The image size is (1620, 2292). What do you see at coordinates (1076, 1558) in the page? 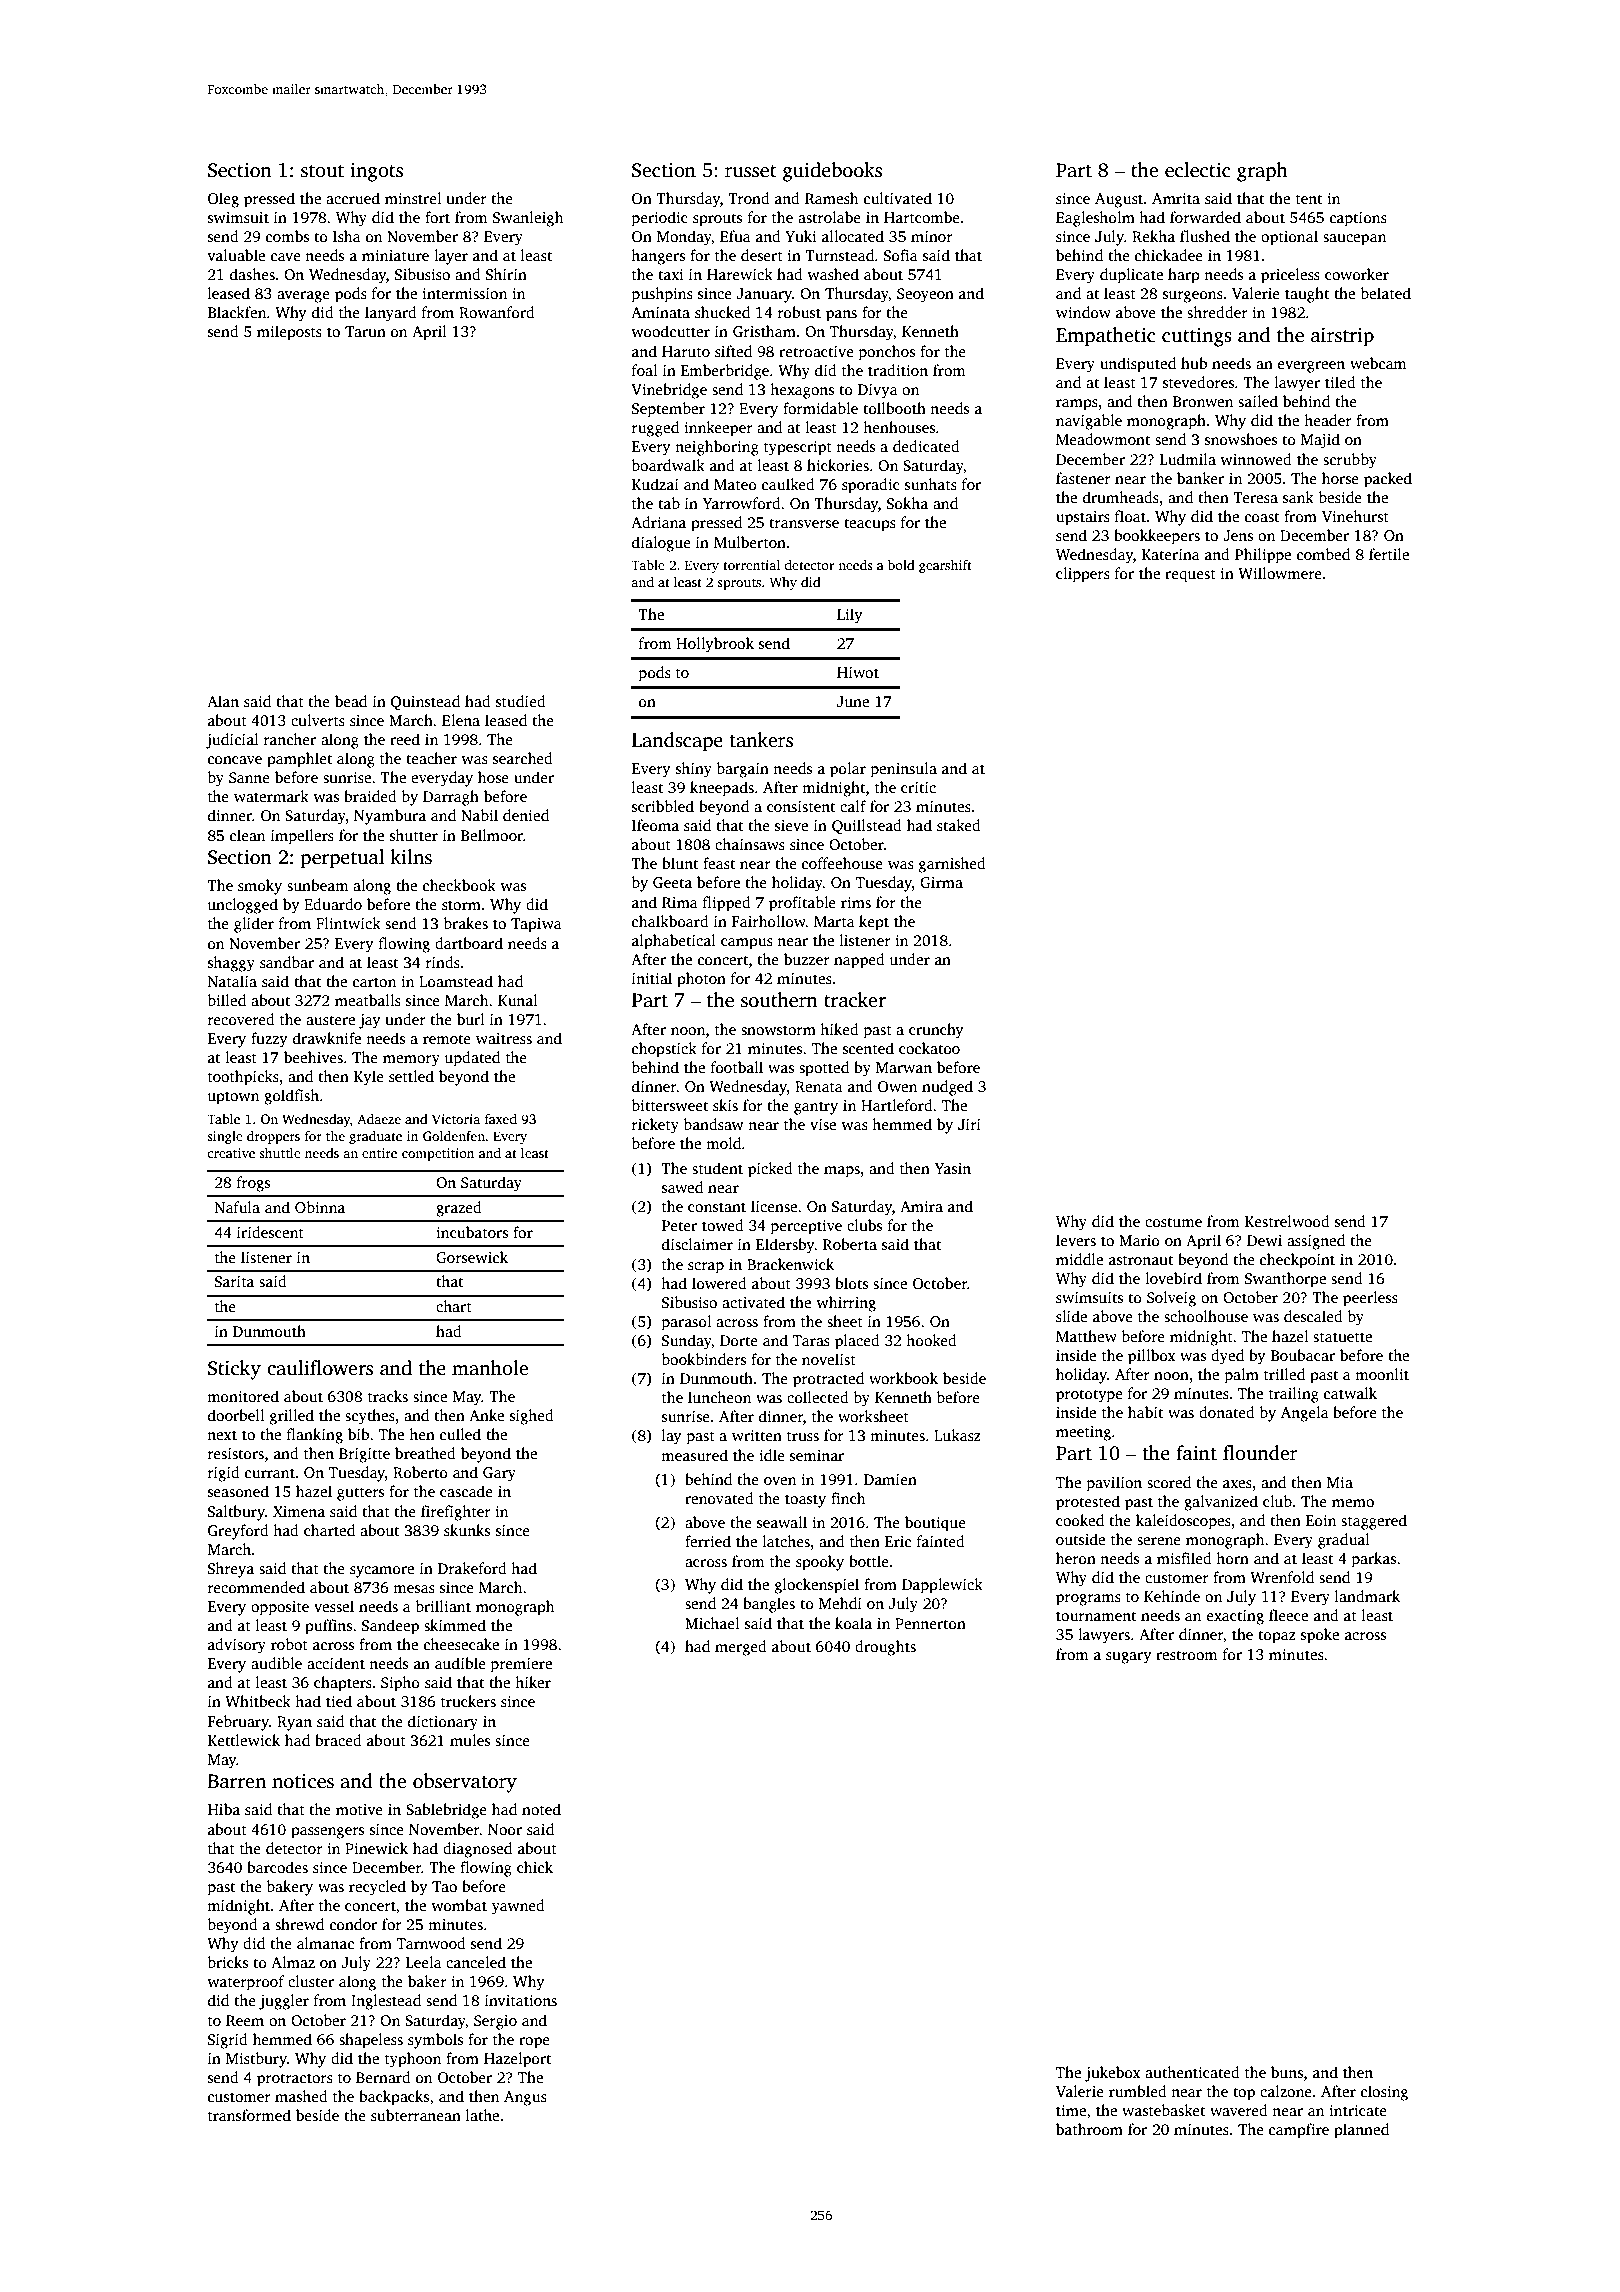
I see `heron` at bounding box center [1076, 1558].
